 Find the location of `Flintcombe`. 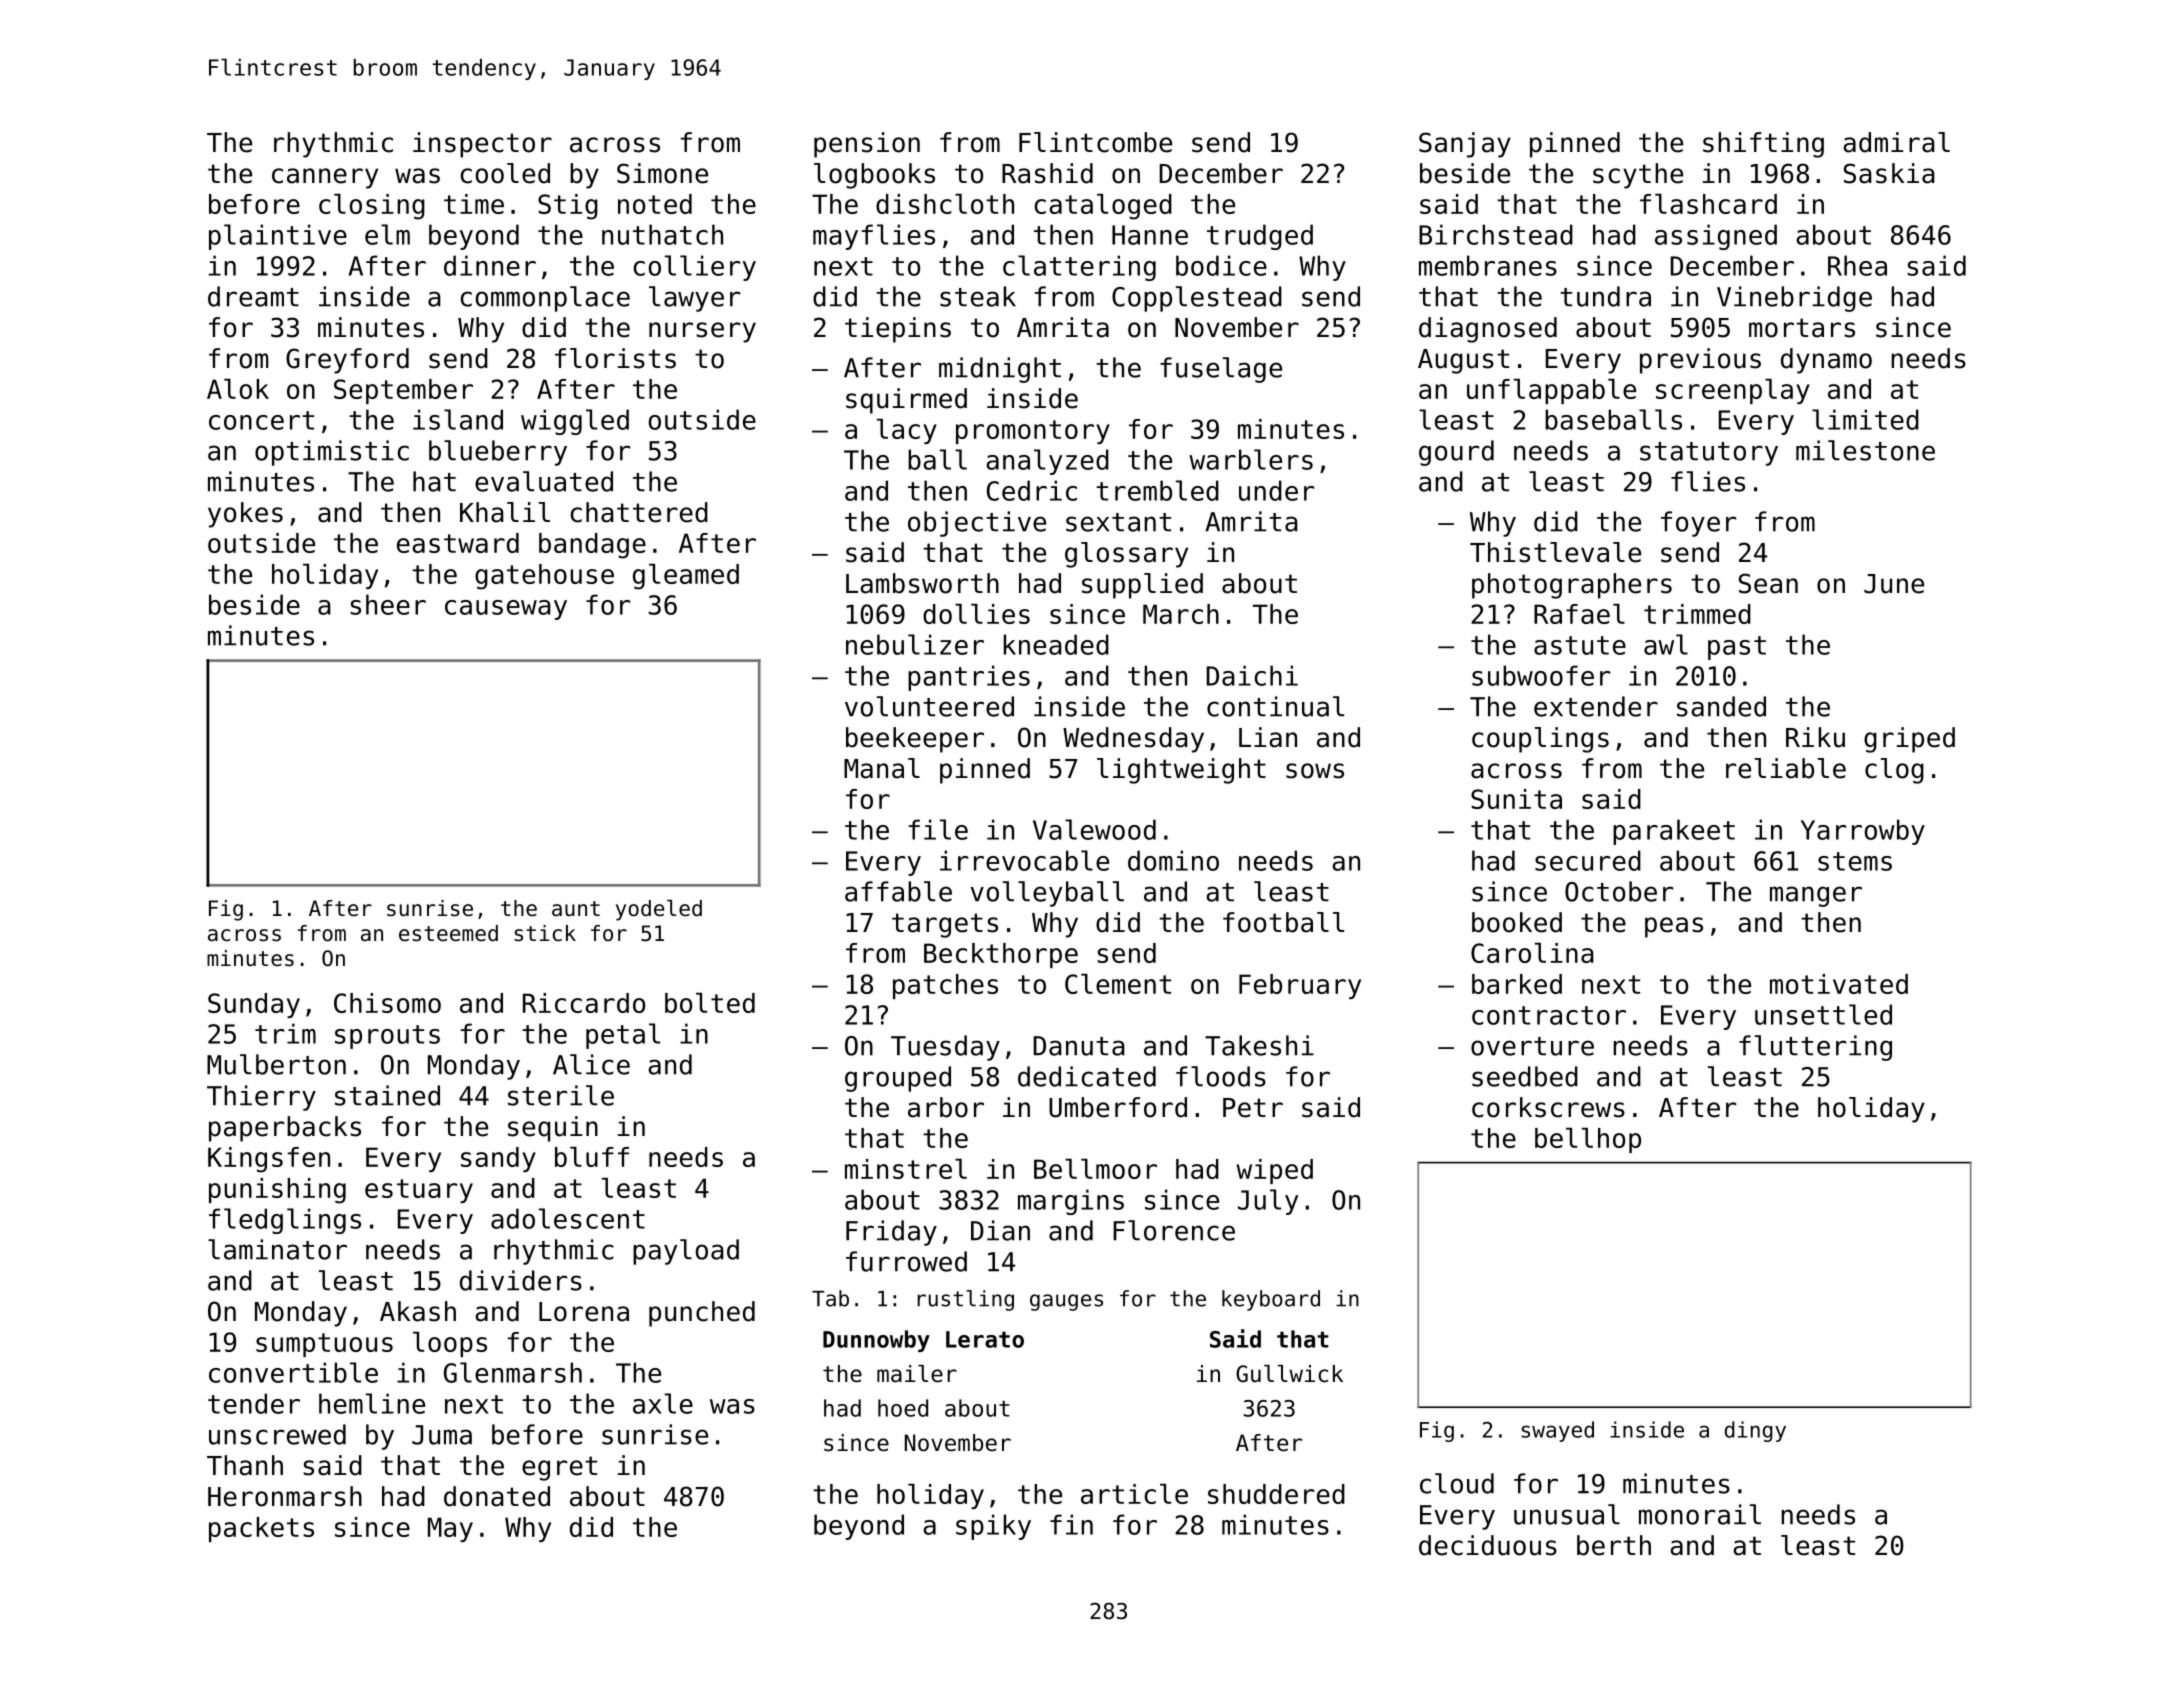

Flintcombe is located at coordinates (1095, 142).
